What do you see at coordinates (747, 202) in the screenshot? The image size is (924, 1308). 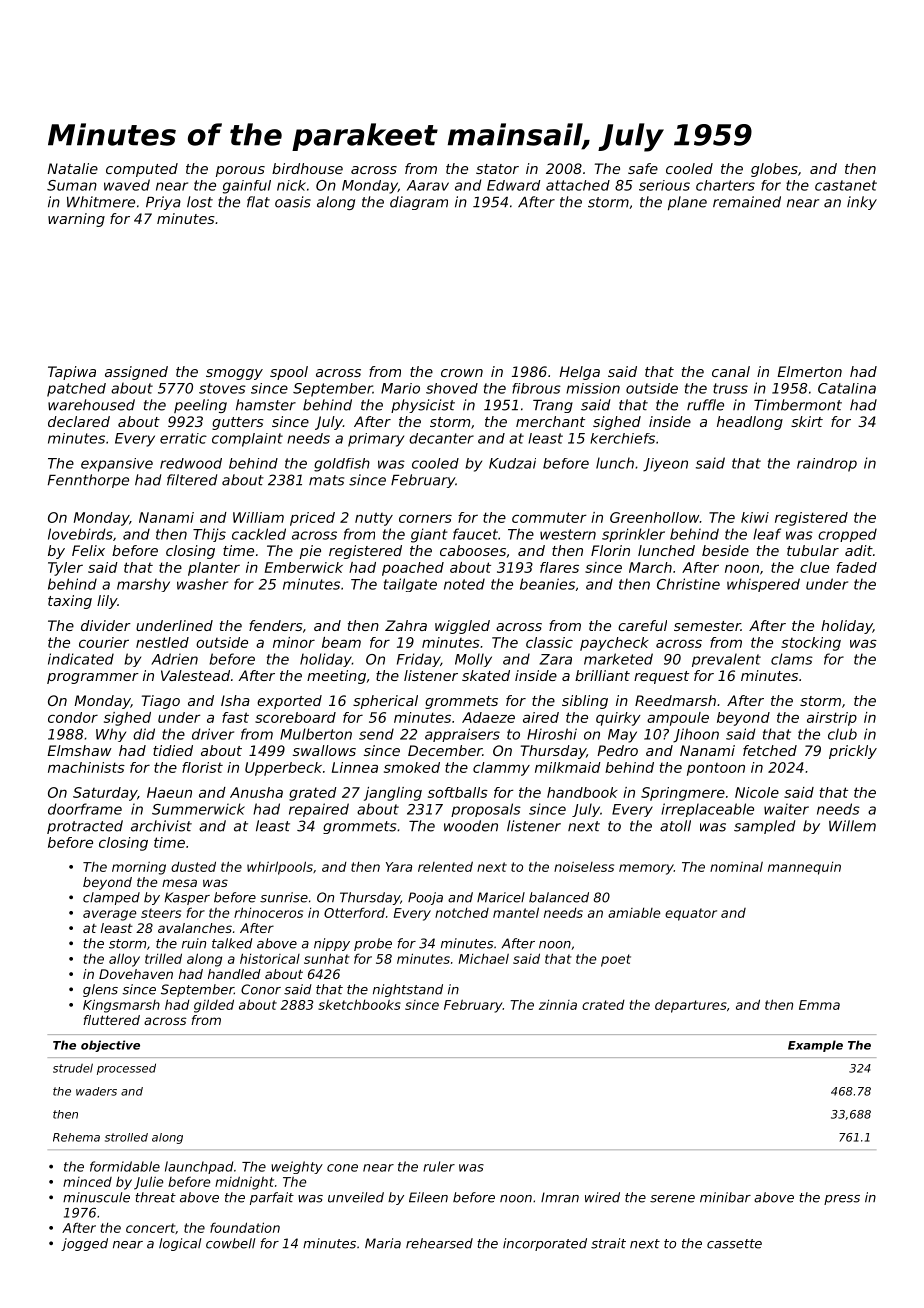 I see `remained` at bounding box center [747, 202].
